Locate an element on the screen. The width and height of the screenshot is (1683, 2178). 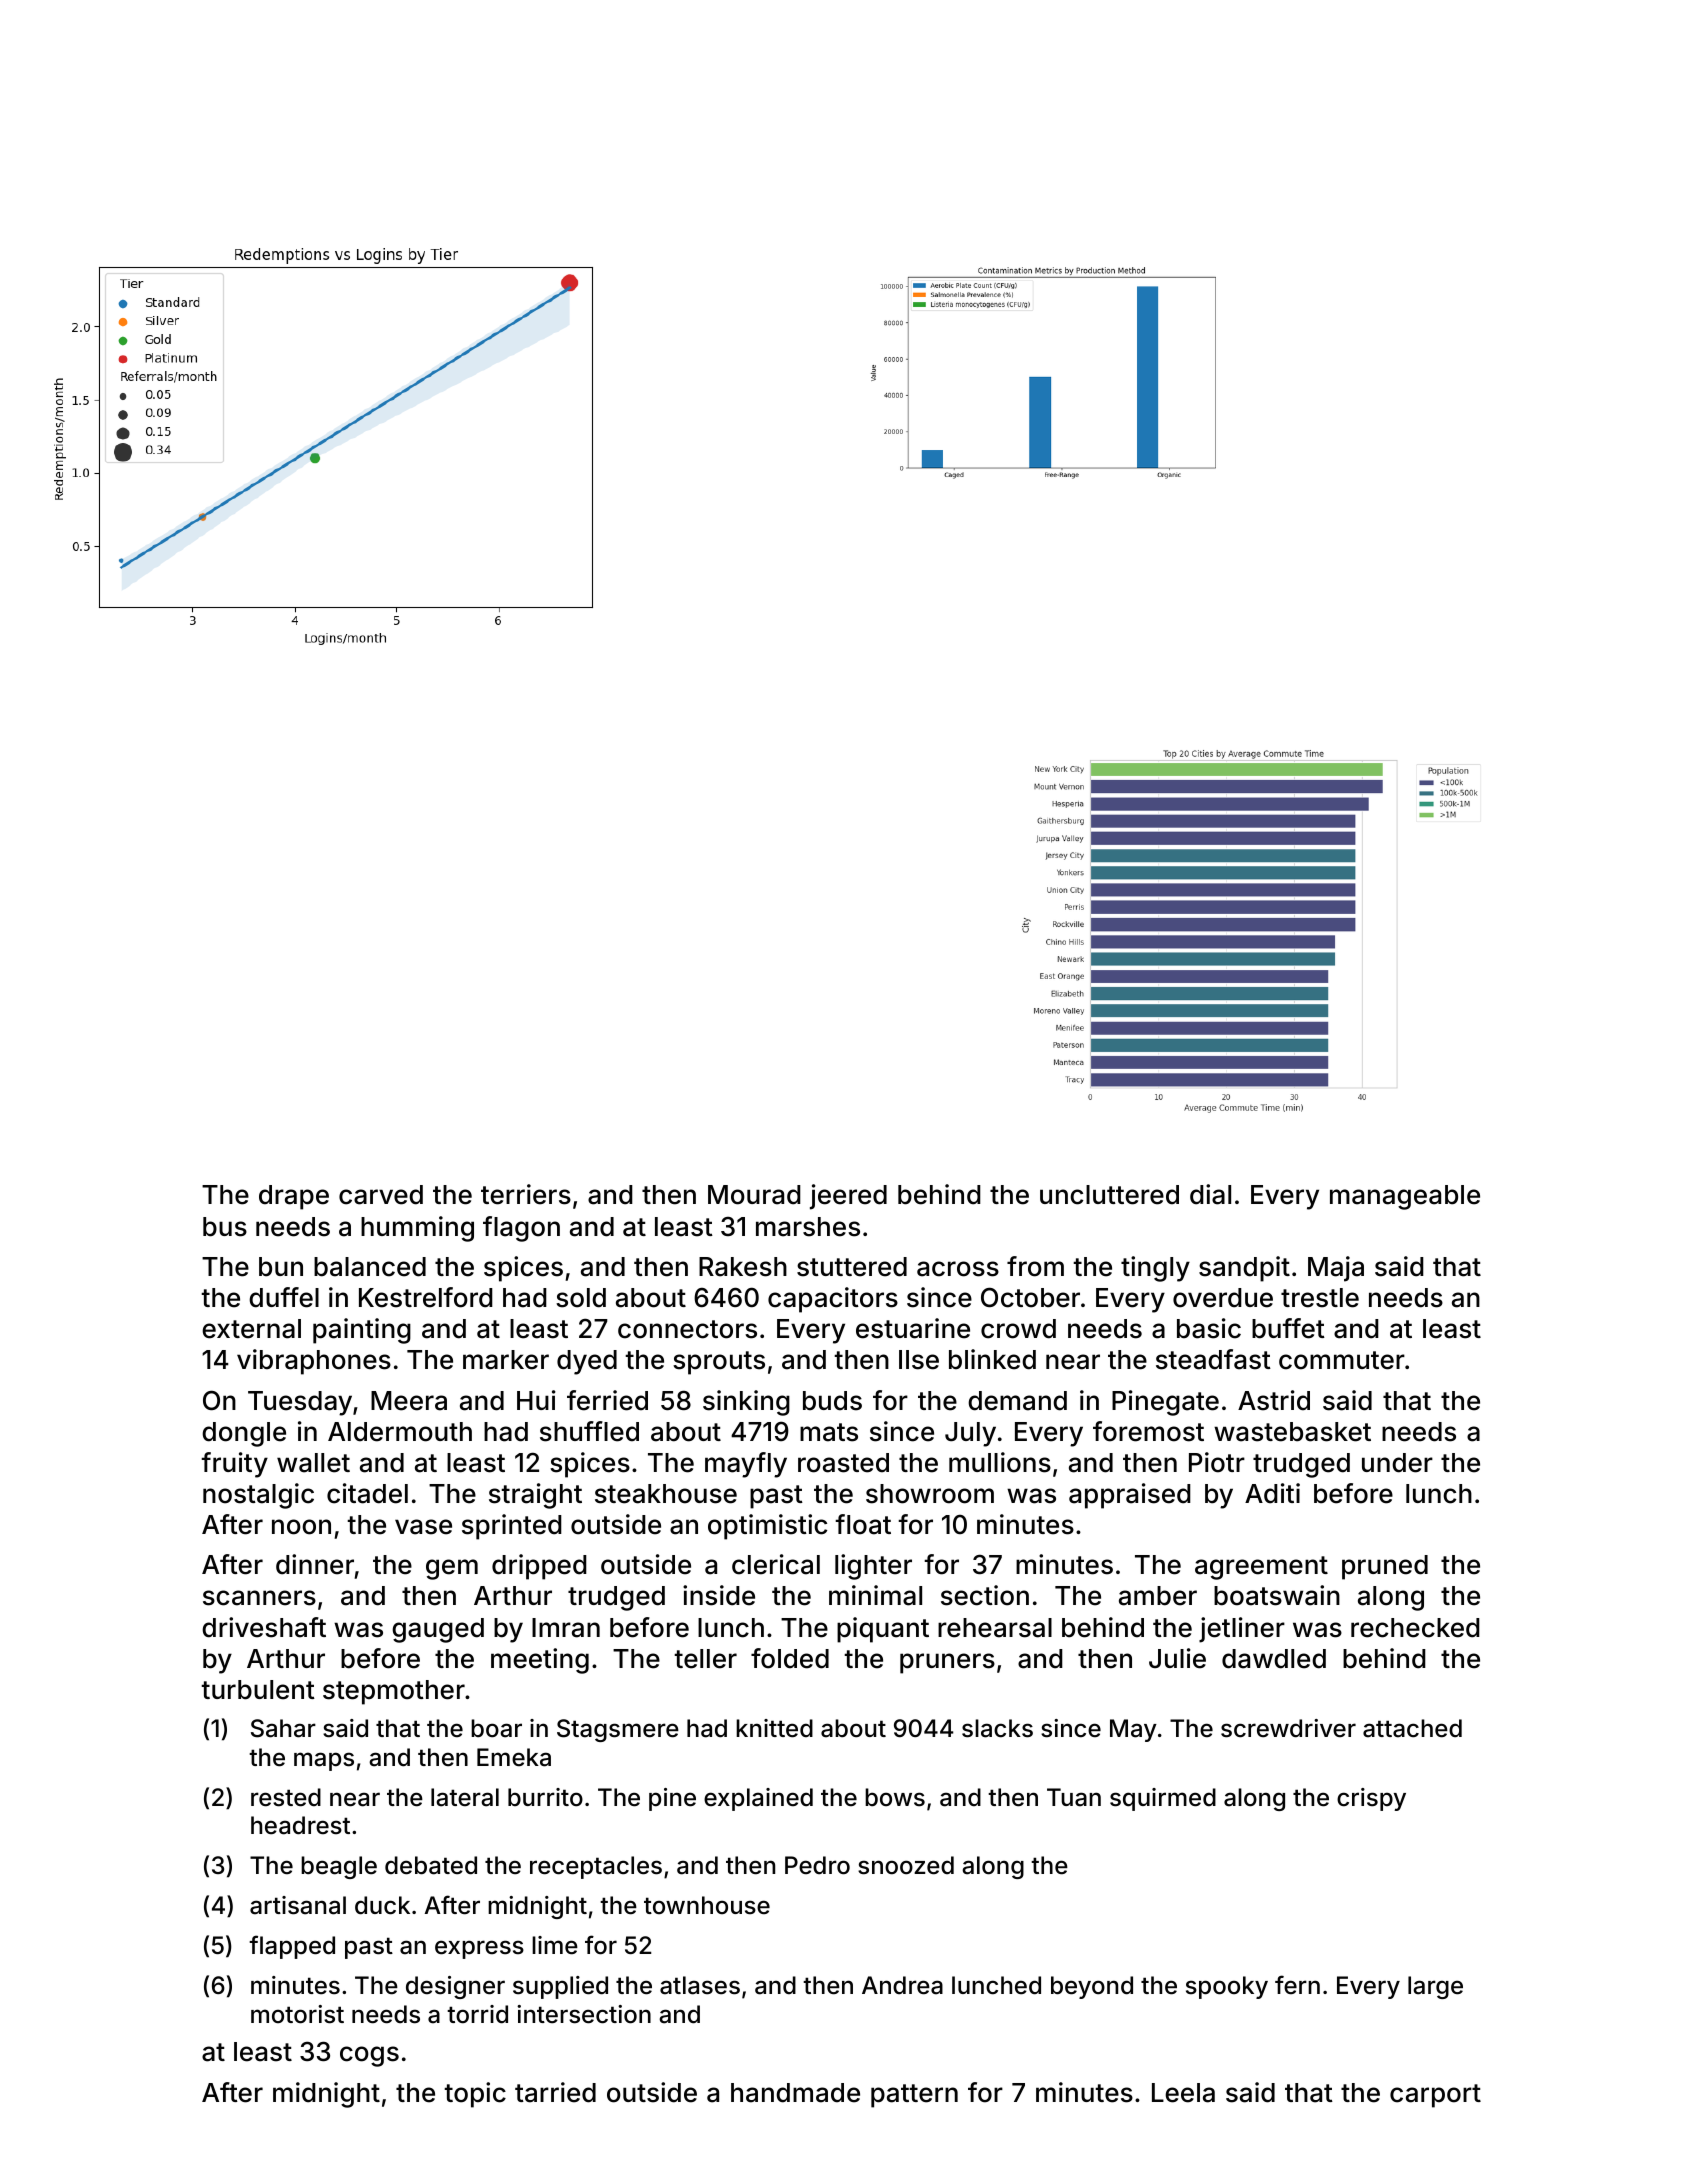
boatswain is located at coordinates (1277, 1595).
